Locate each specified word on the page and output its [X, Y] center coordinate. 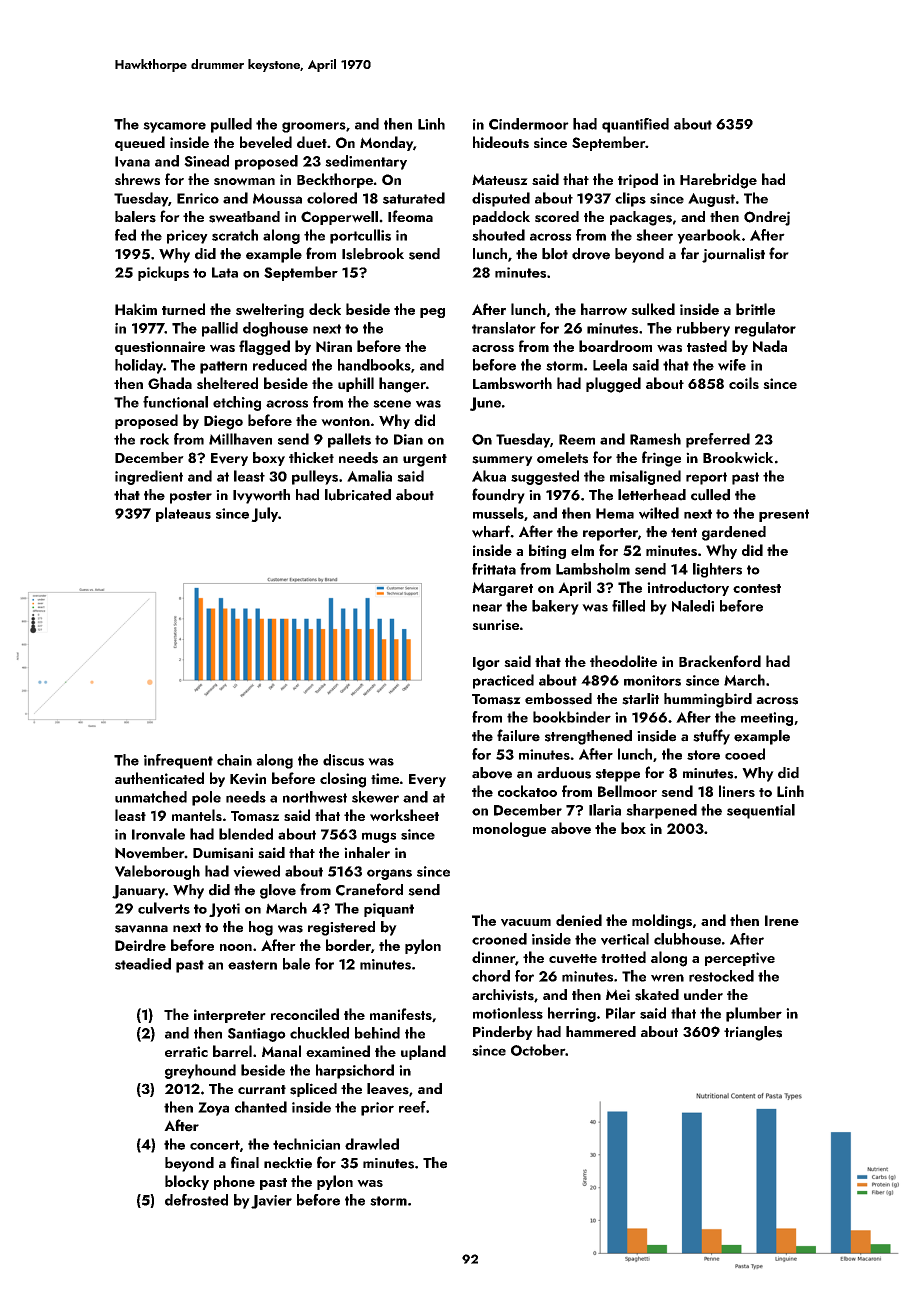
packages [641, 218]
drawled [372, 1144]
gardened [734, 533]
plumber [754, 1014]
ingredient [149, 477]
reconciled [305, 1014]
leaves [388, 1089]
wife [732, 365]
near [487, 608]
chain [234, 760]
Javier [271, 1202]
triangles [753, 1033]
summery [502, 461]
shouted [498, 235]
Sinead [206, 161]
